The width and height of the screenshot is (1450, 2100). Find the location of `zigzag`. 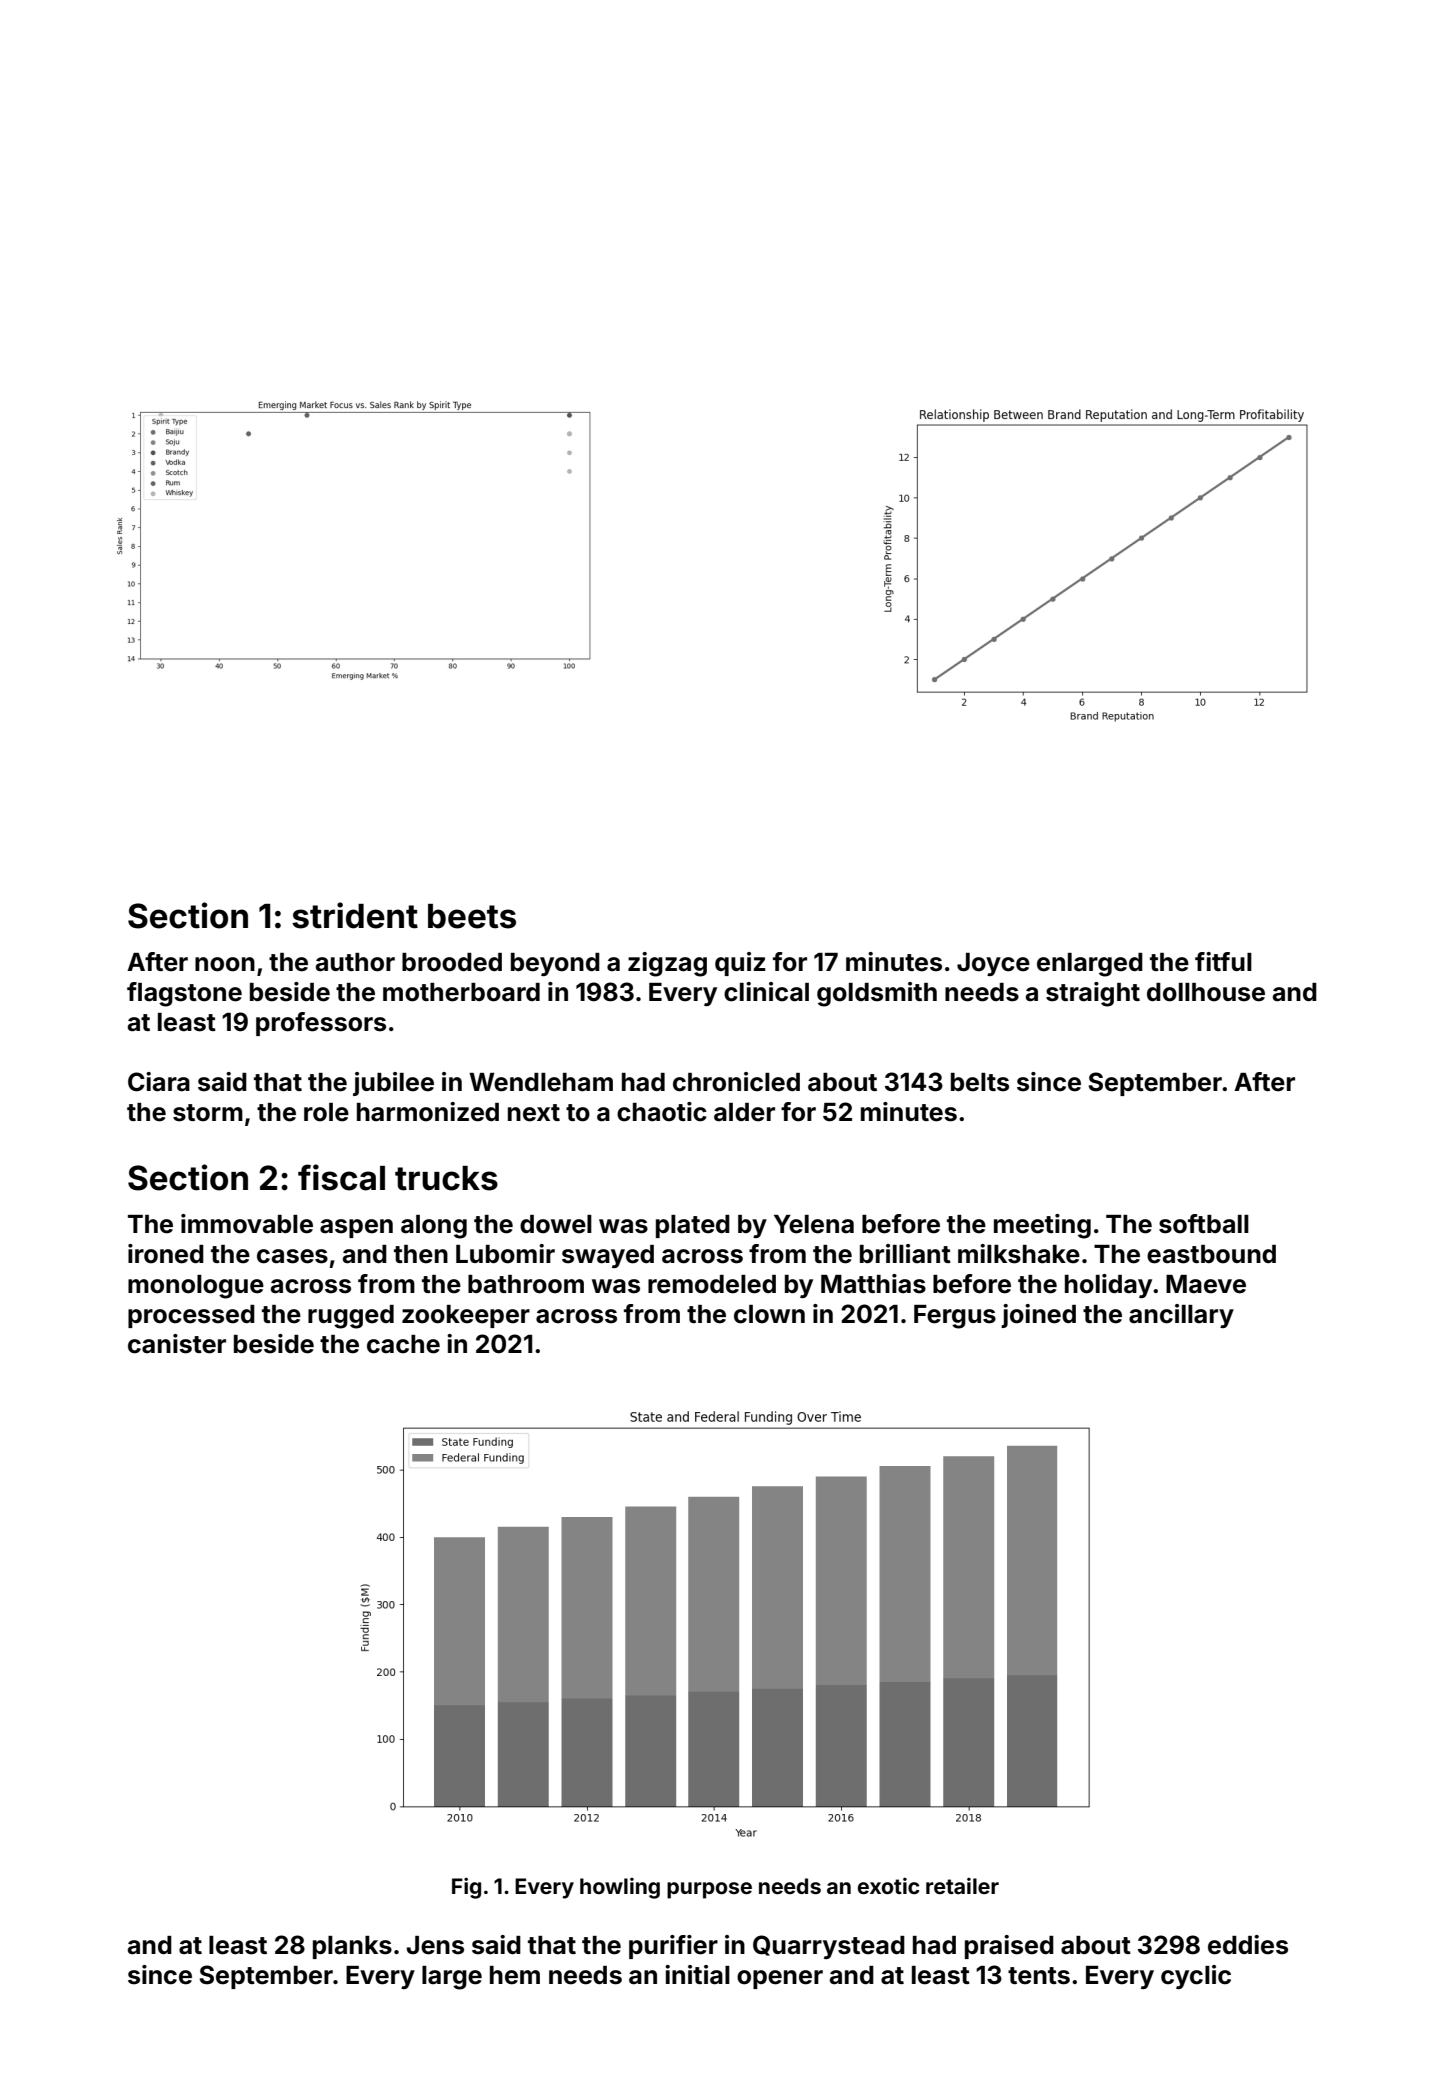

zigzag is located at coordinates (667, 964).
